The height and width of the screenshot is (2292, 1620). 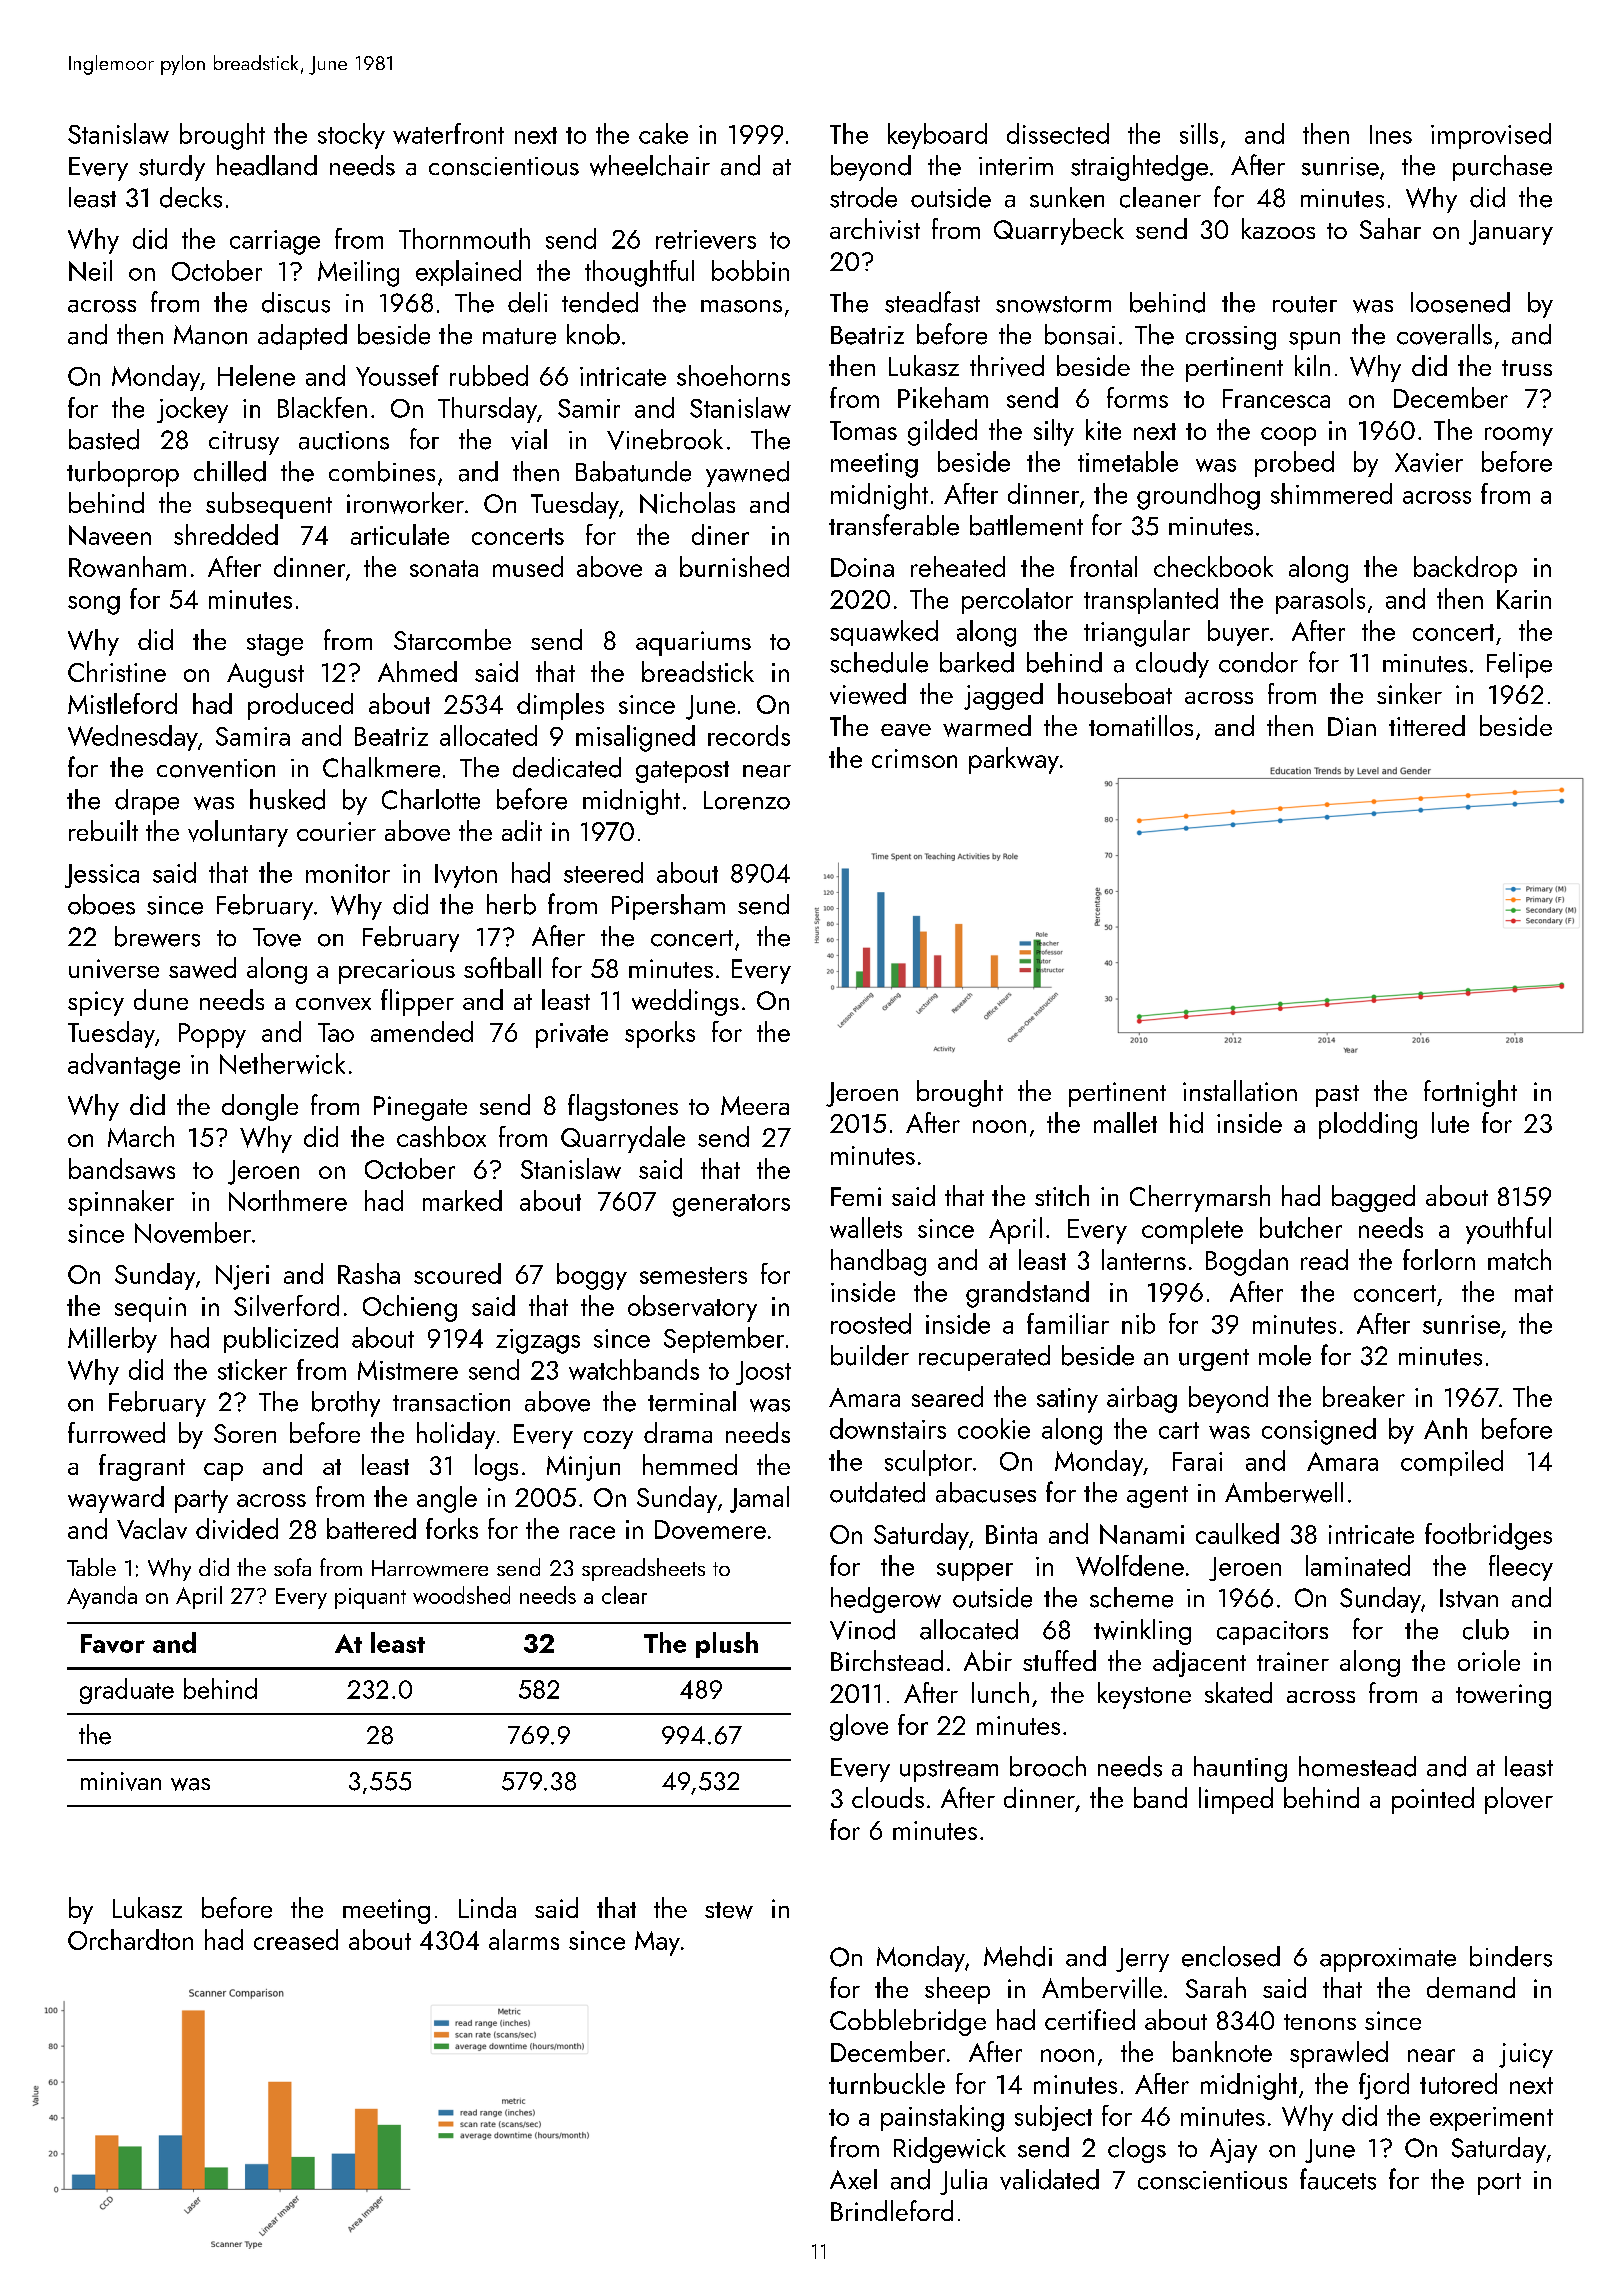 What do you see at coordinates (1352, 726) in the screenshot?
I see `Dian` at bounding box center [1352, 726].
